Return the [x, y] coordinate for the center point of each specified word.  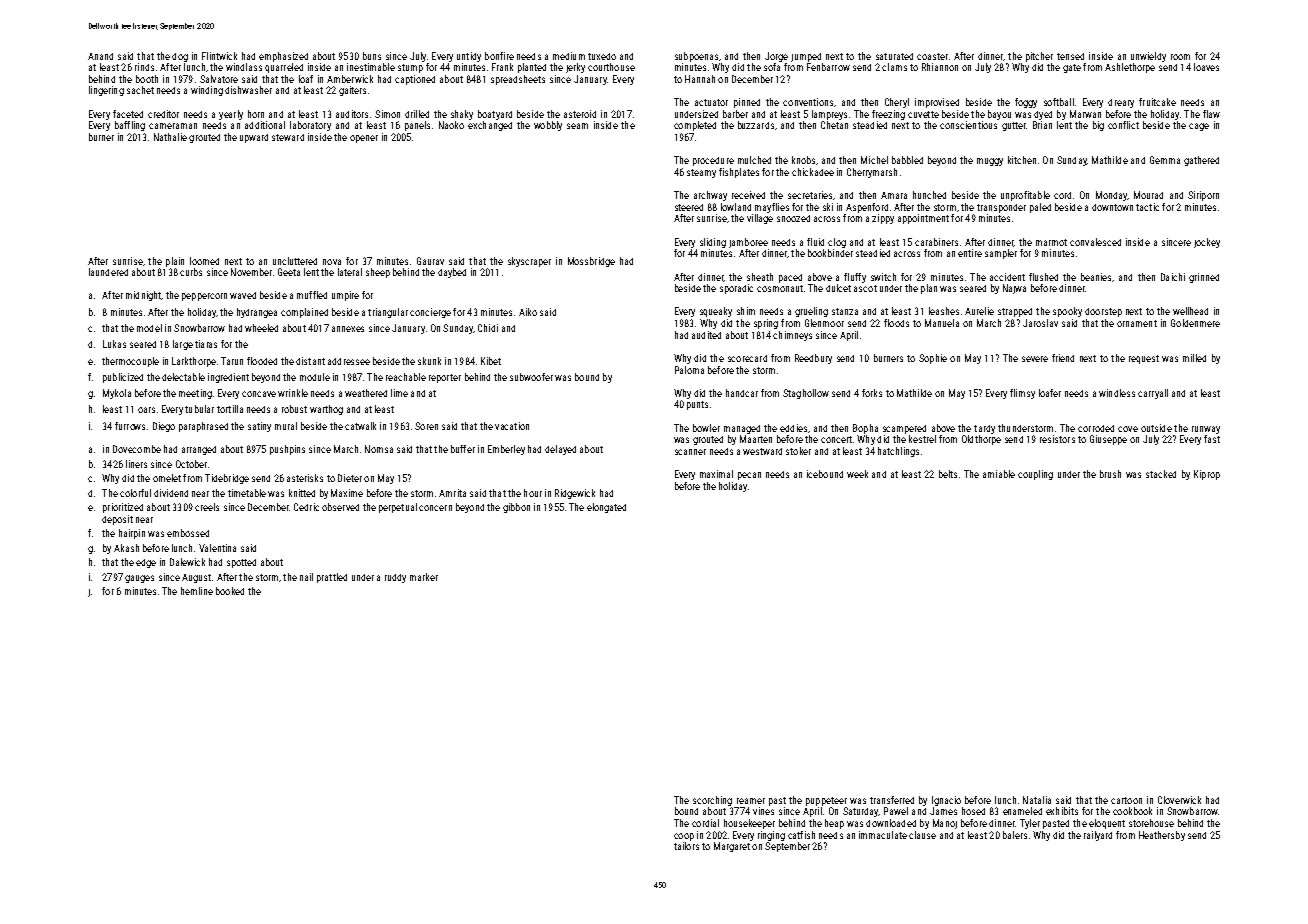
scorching [712, 801]
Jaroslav [1040, 323]
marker [424, 577]
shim [746, 311]
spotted [241, 563]
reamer [751, 801]
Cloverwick [1179, 800]
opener [364, 139]
